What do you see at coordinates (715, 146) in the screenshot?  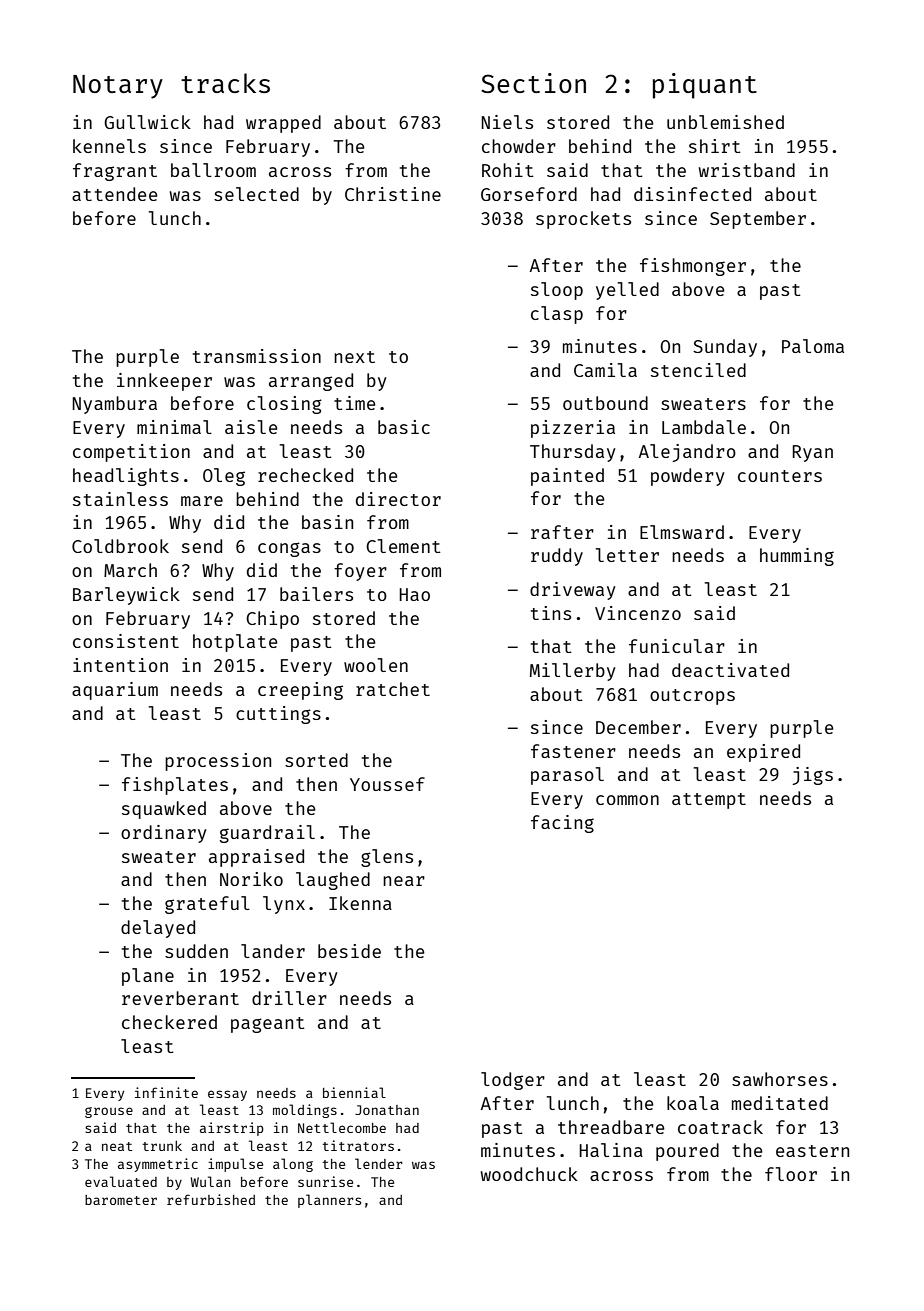 I see `shirt` at bounding box center [715, 146].
